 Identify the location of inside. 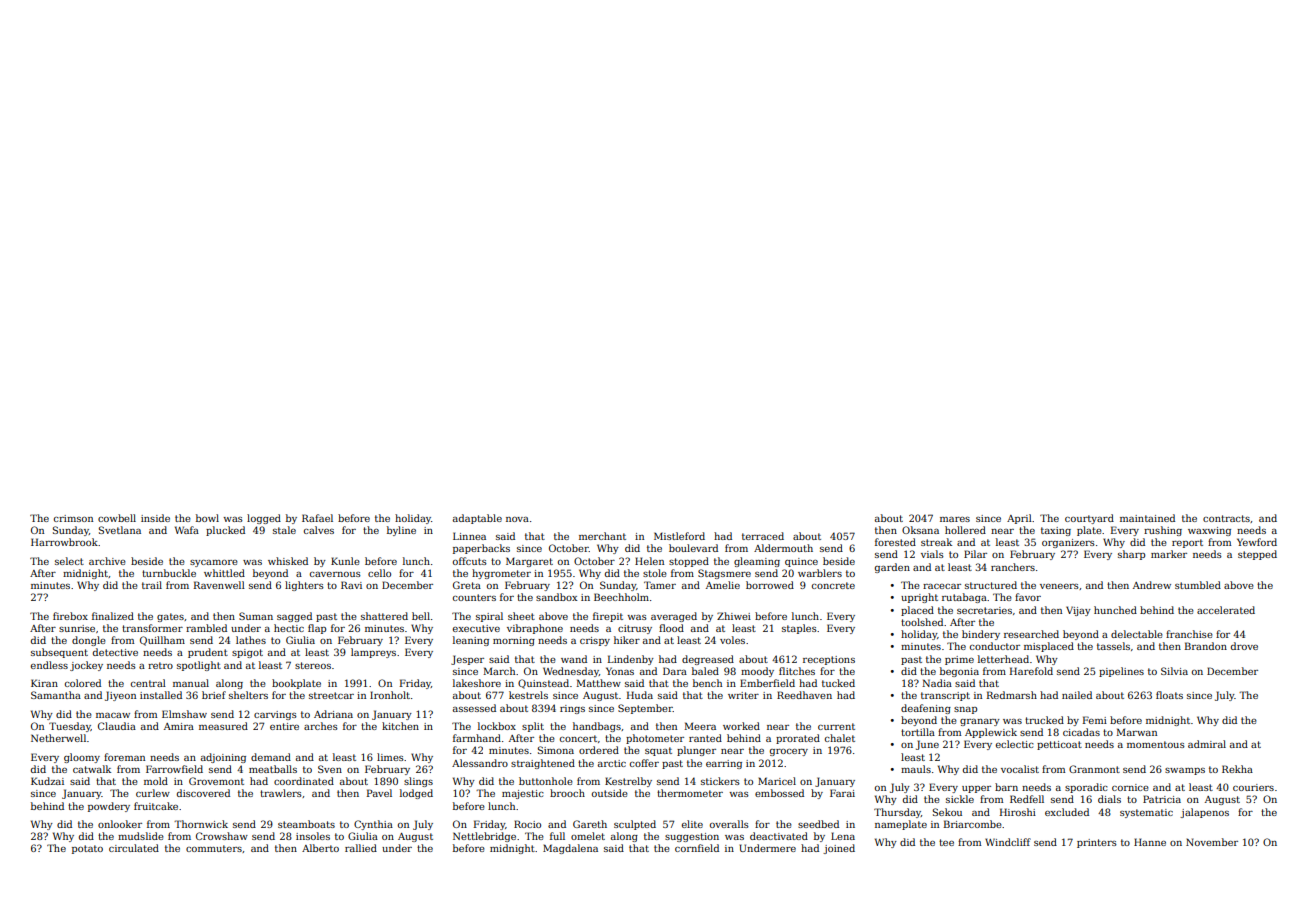
(155, 518).
